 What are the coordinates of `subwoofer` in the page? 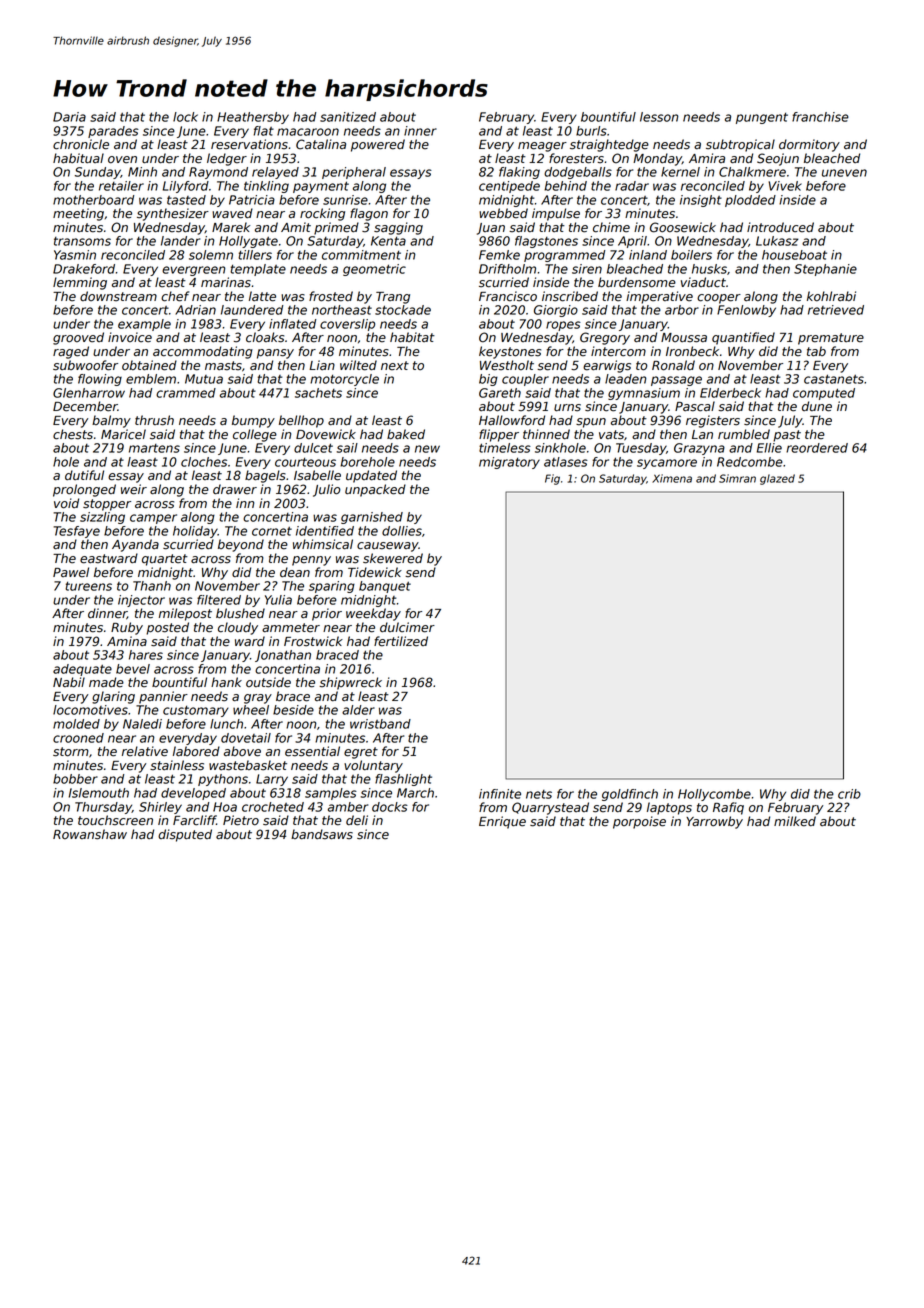 It's located at (85, 365).
